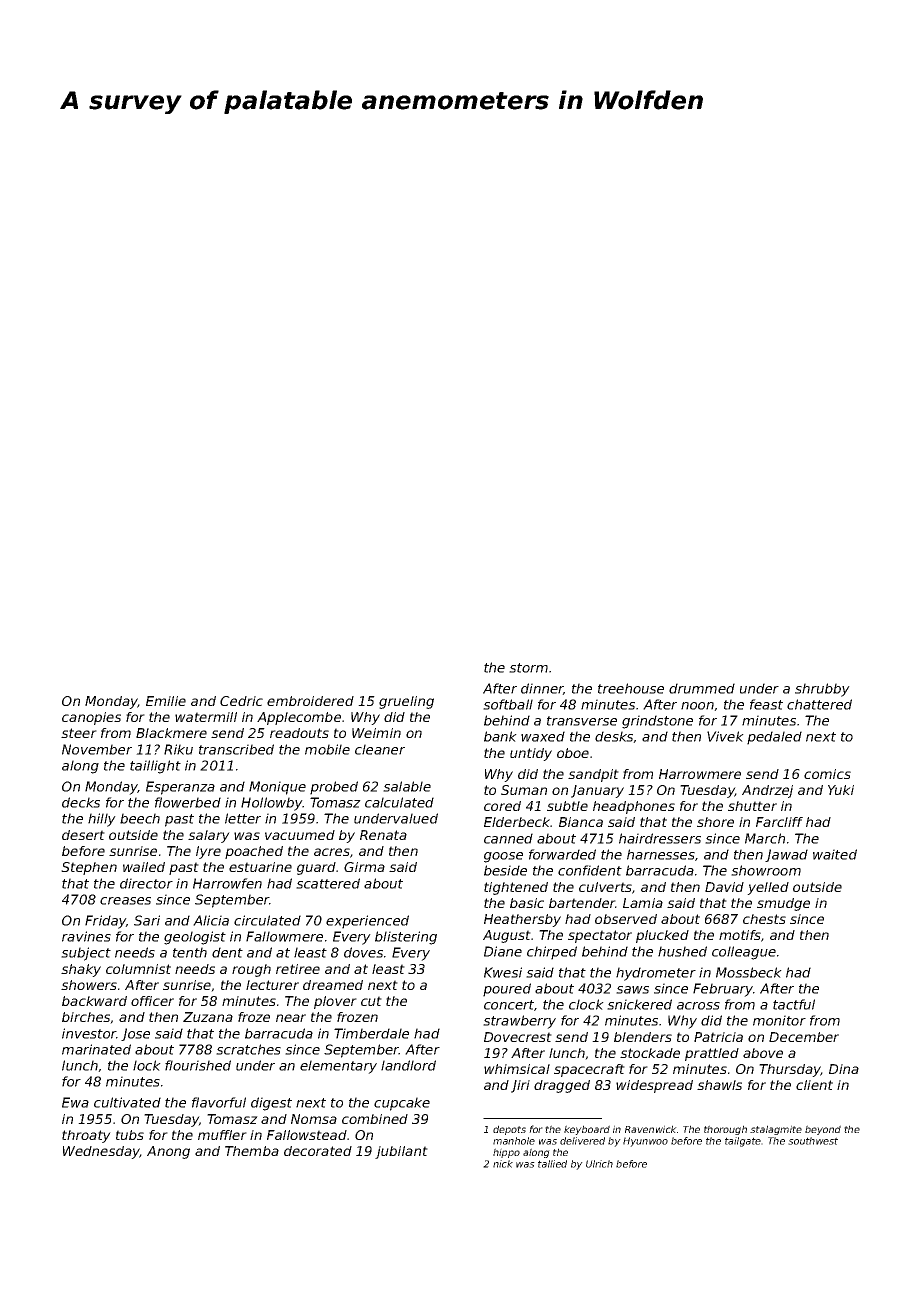 This screenshot has width=924, height=1314. What do you see at coordinates (827, 774) in the screenshot?
I see `comics` at bounding box center [827, 774].
